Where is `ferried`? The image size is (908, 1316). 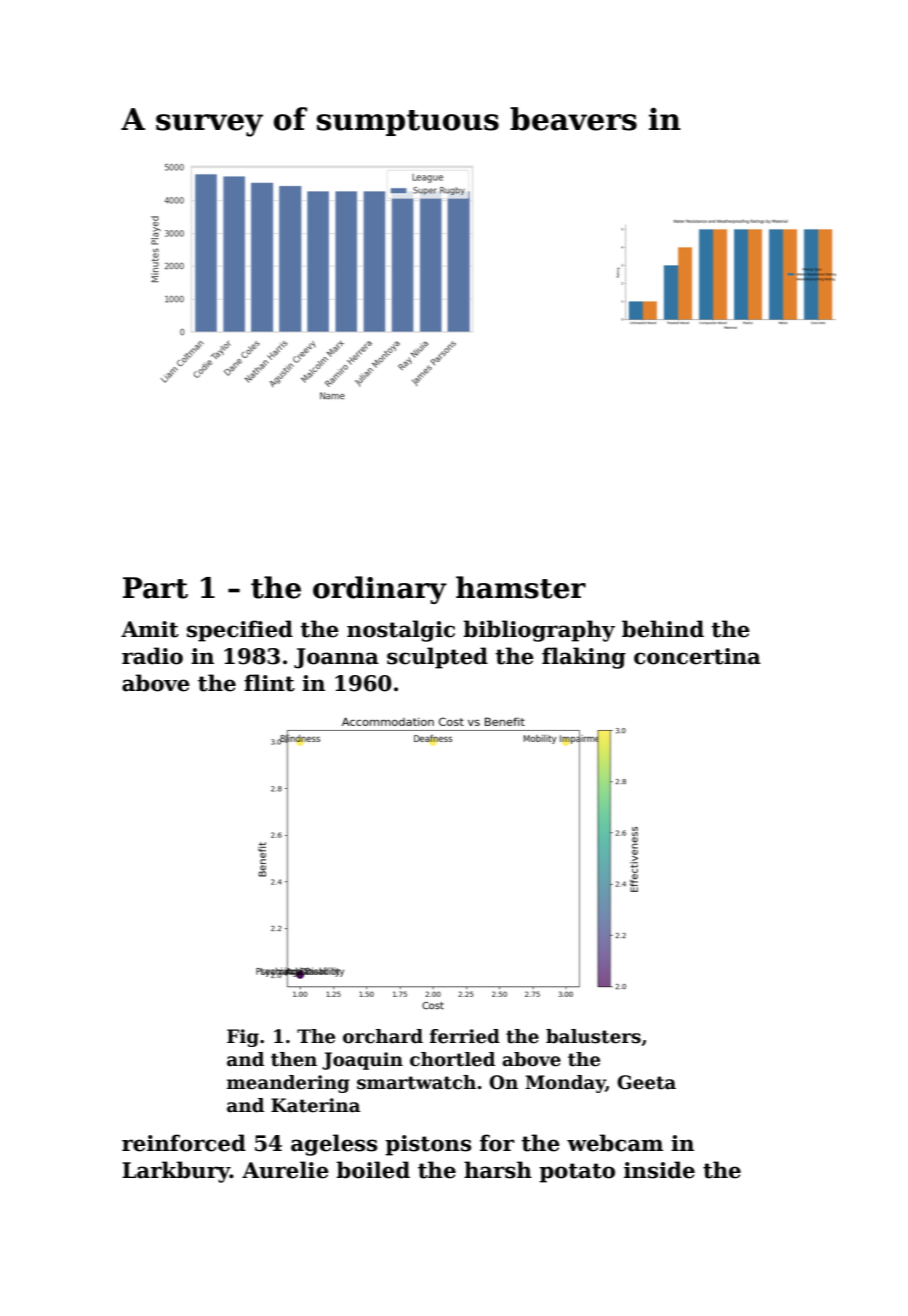 ferried is located at coordinates (465, 1036).
